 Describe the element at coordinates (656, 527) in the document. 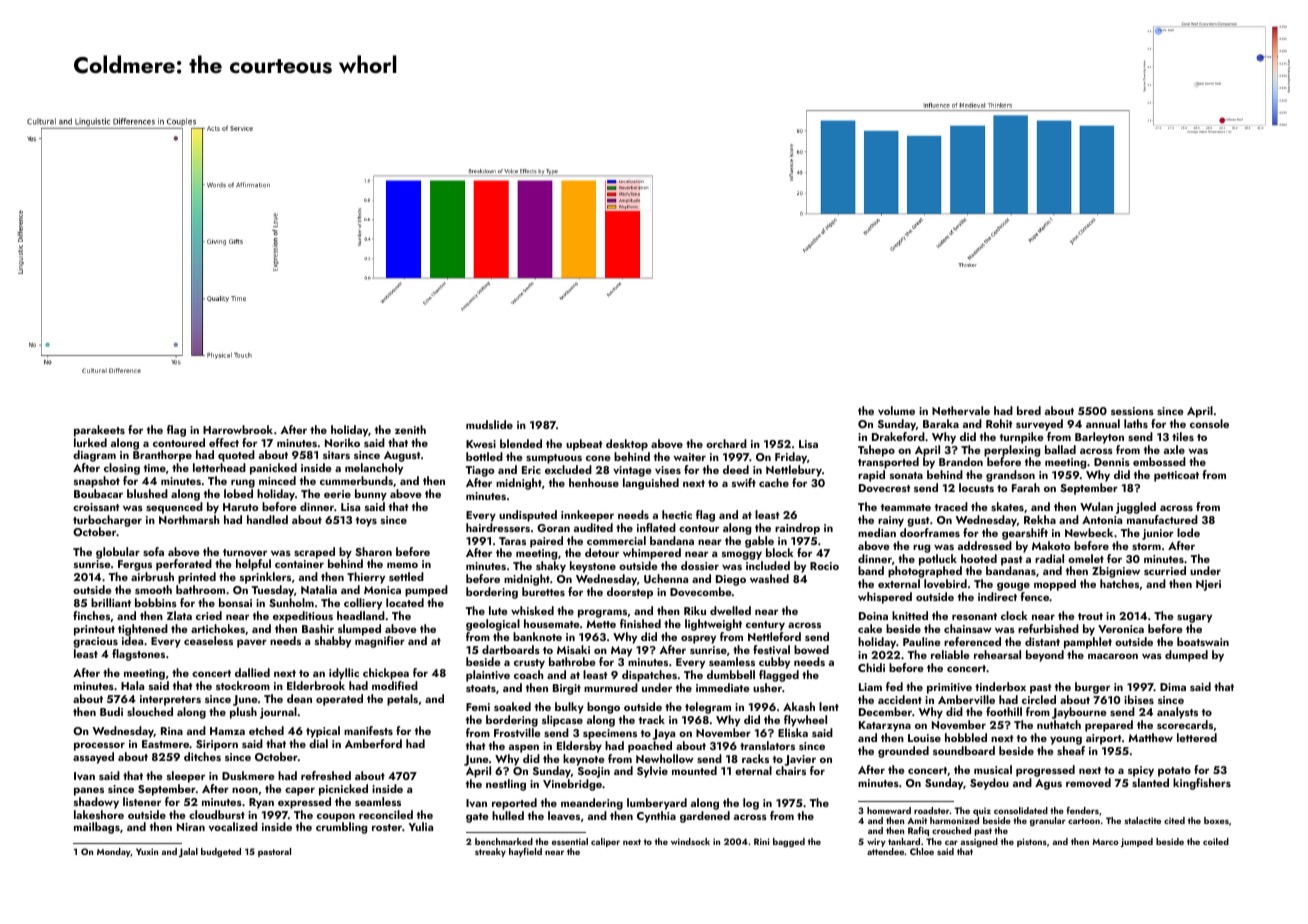

I see `inflated` at that location.
